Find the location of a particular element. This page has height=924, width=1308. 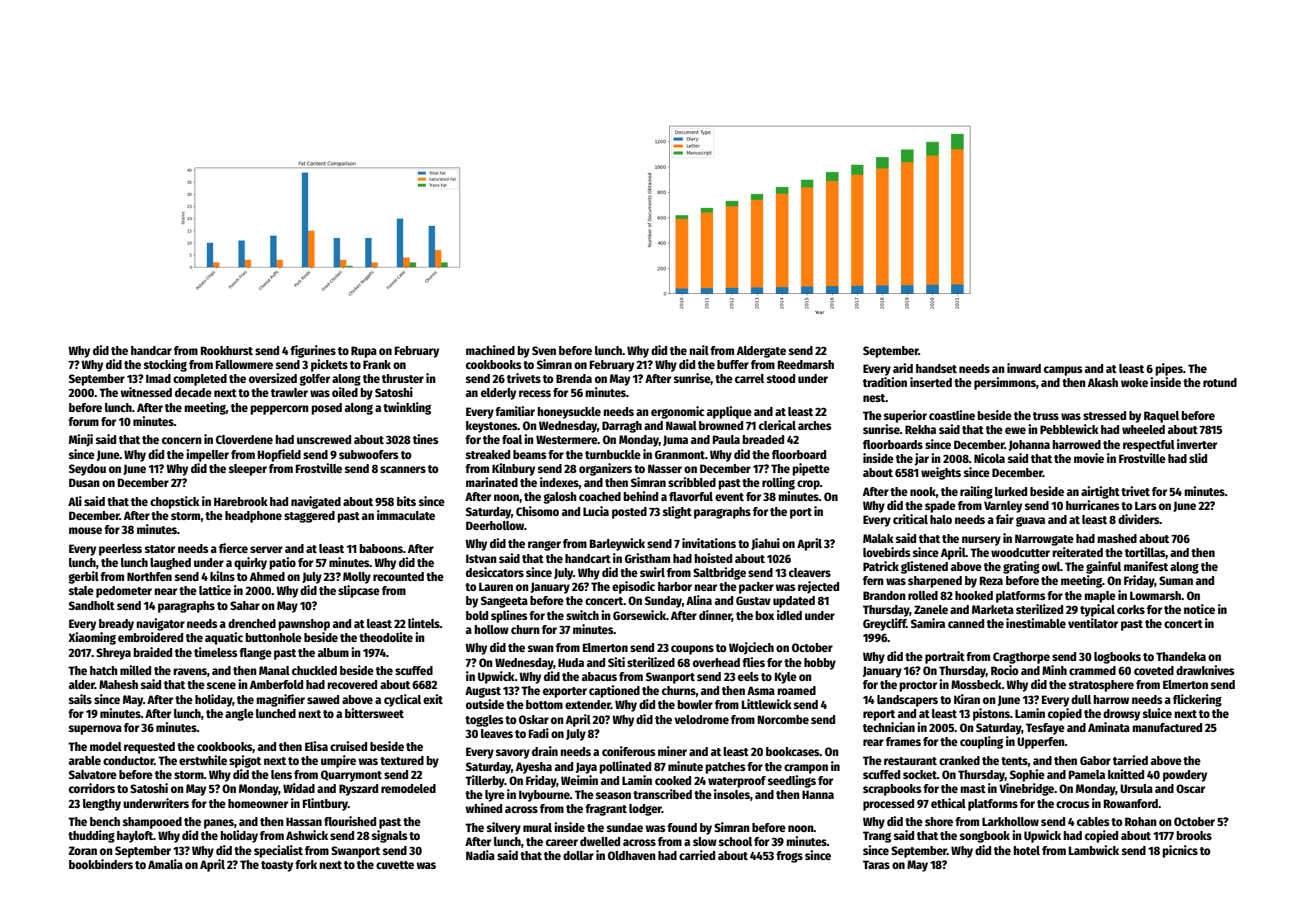

halo is located at coordinates (941, 519).
